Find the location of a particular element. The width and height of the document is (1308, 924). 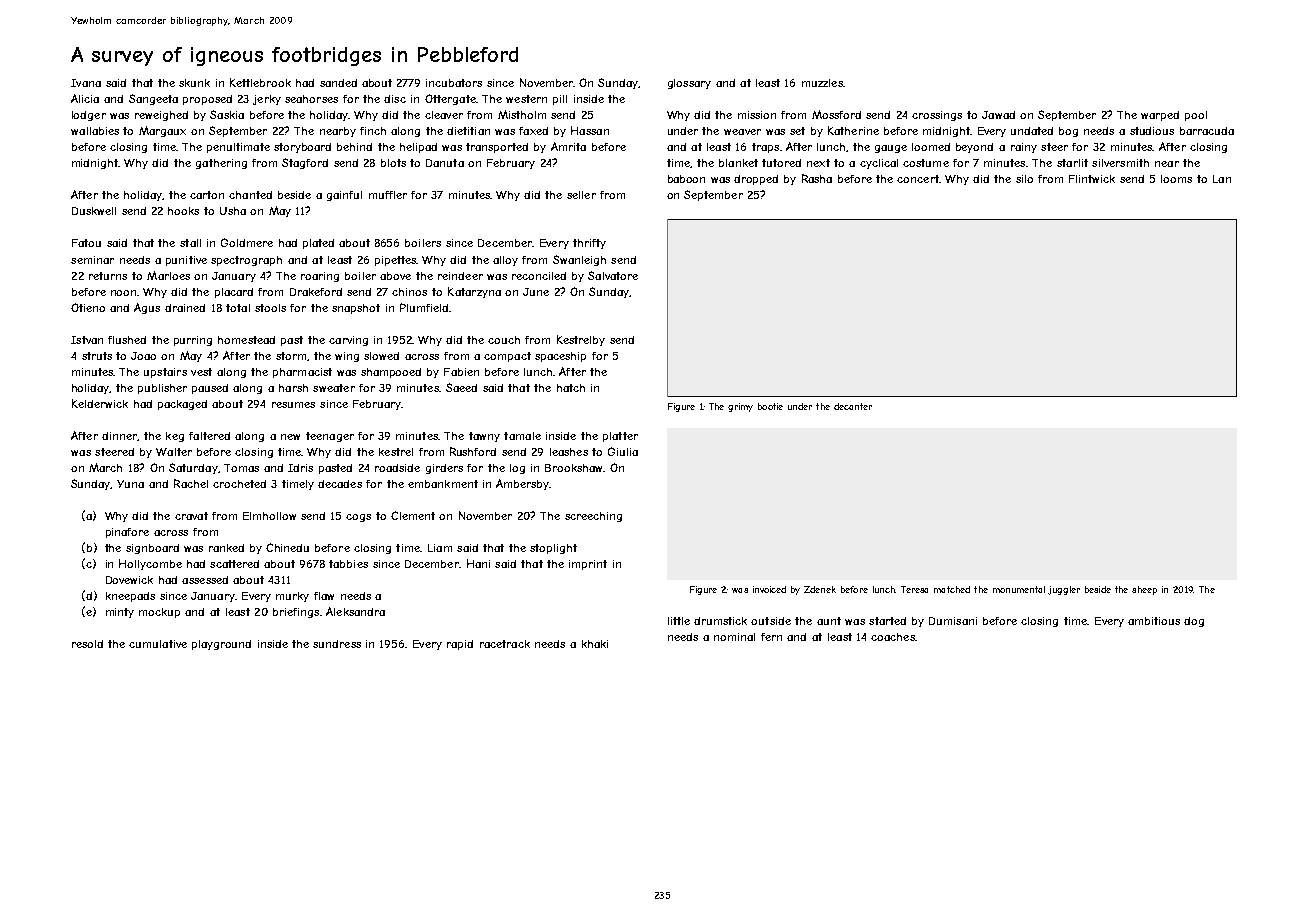

sanded is located at coordinates (338, 83).
